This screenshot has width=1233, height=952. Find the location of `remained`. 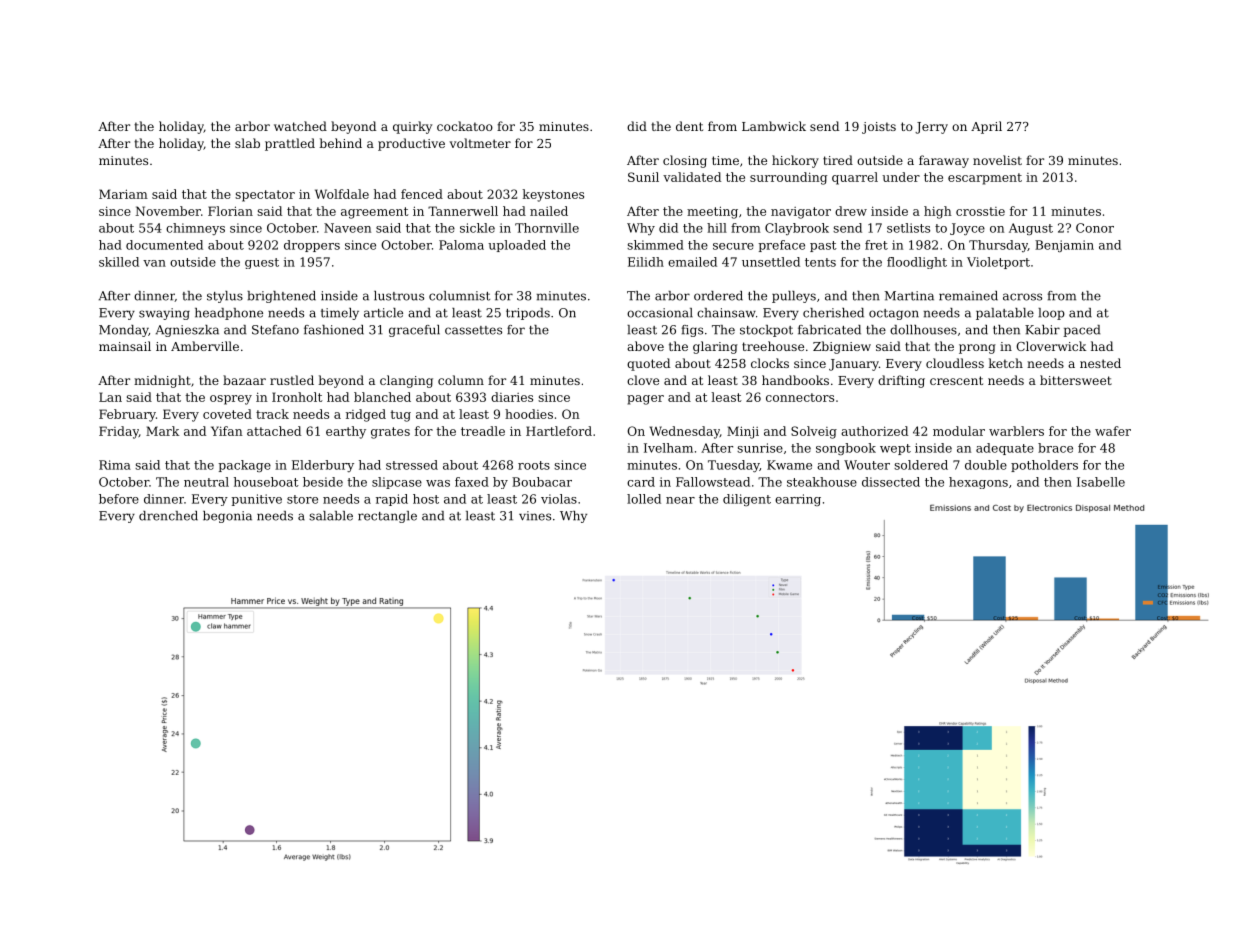

remained is located at coordinates (968, 296).
